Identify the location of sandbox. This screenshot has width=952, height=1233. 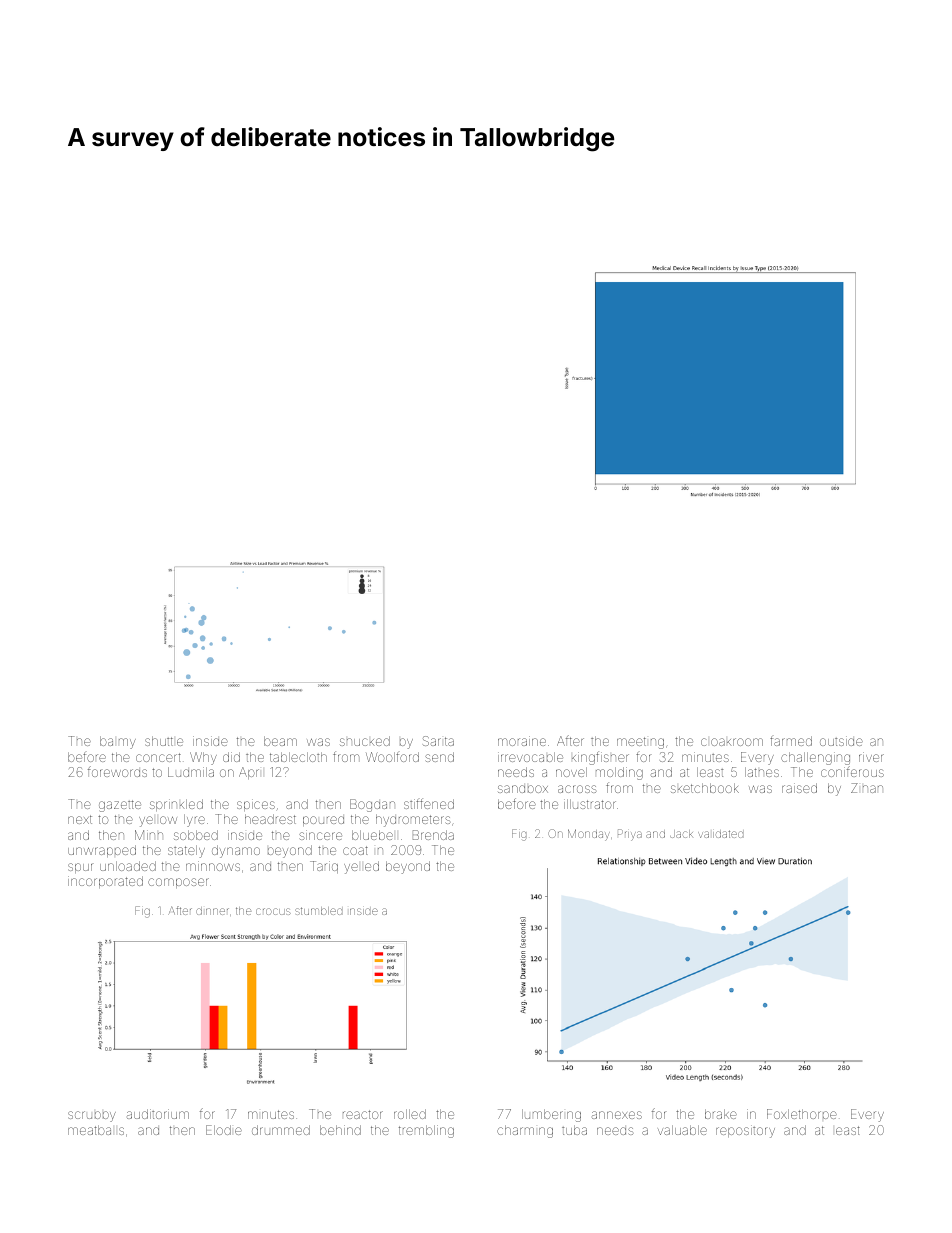
(523, 789).
